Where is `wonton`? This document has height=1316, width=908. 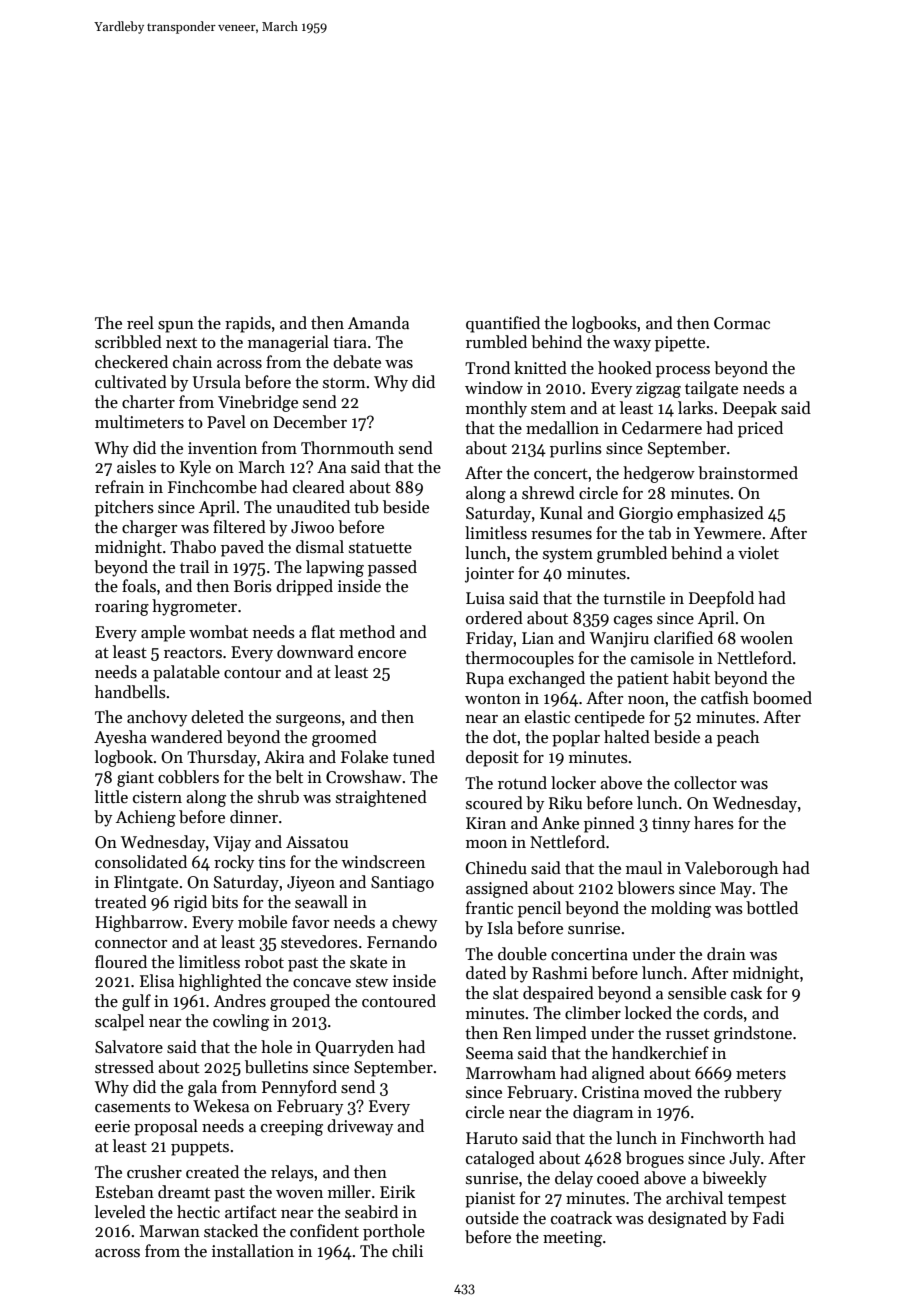
wonton is located at coordinates (493, 699).
